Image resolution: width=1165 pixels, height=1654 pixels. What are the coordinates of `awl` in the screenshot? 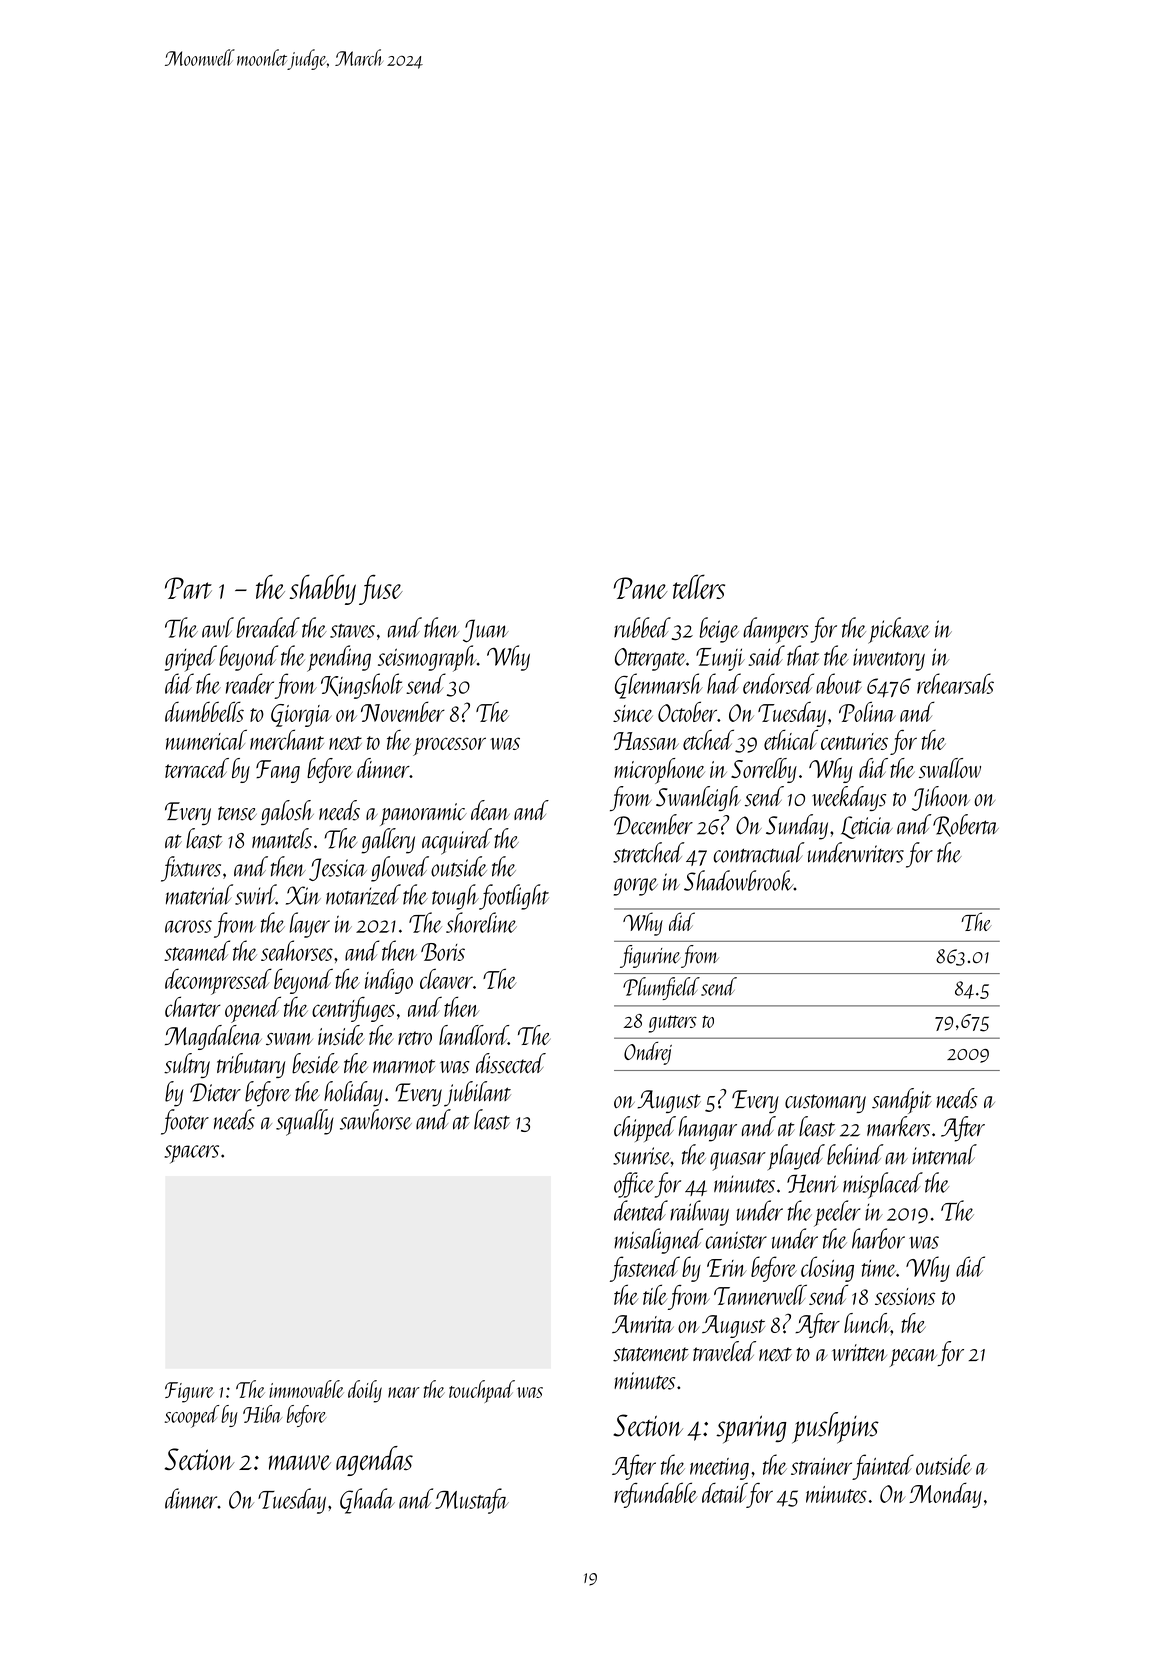 It's located at (218, 627).
